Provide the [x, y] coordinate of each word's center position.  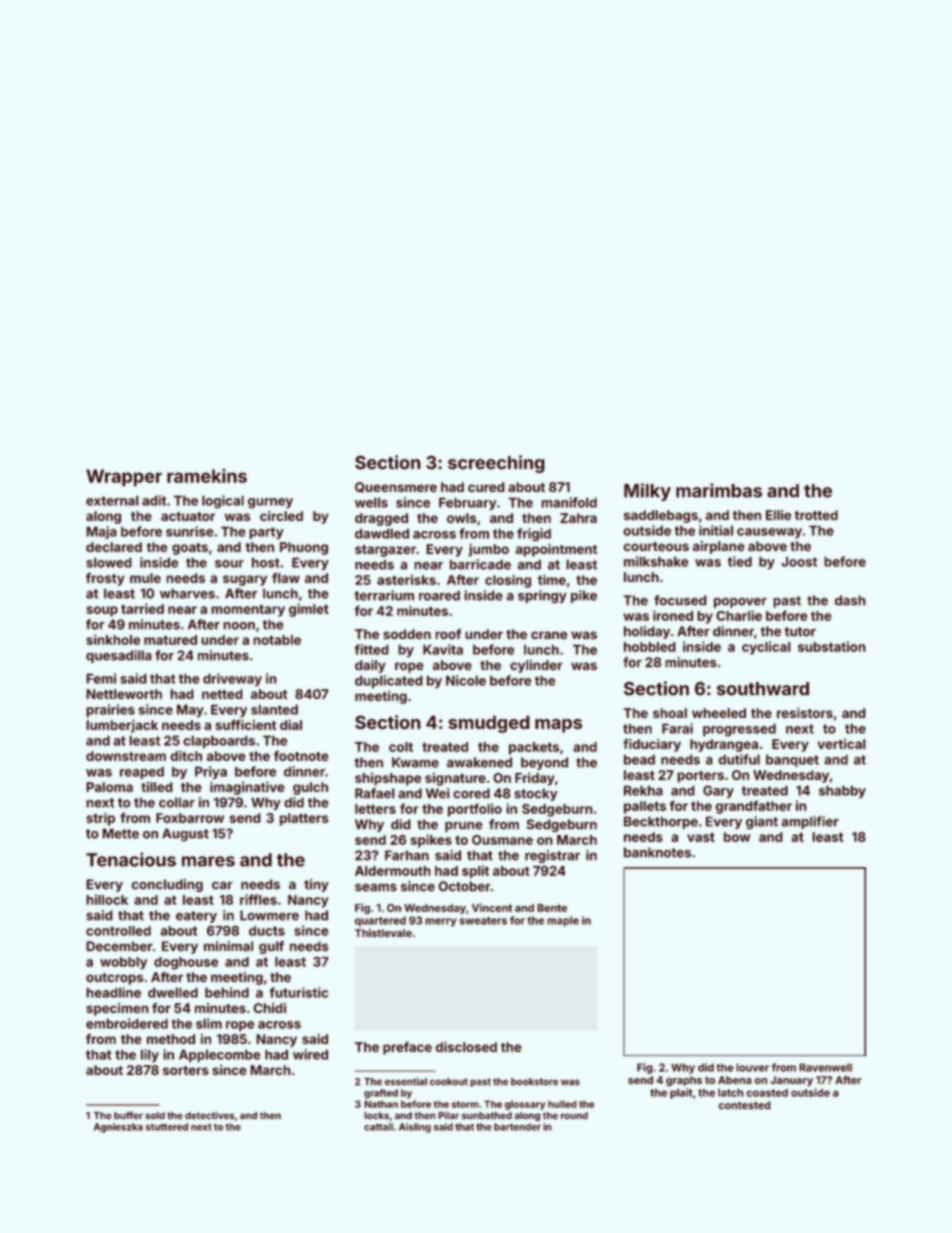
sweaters [483, 921]
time [552, 580]
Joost [799, 561]
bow [737, 837]
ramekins [207, 476]
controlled [118, 931]
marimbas [719, 490]
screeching [496, 464]
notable [277, 640]
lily [150, 1055]
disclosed [466, 1047]
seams [376, 887]
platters [304, 819]
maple [563, 921]
